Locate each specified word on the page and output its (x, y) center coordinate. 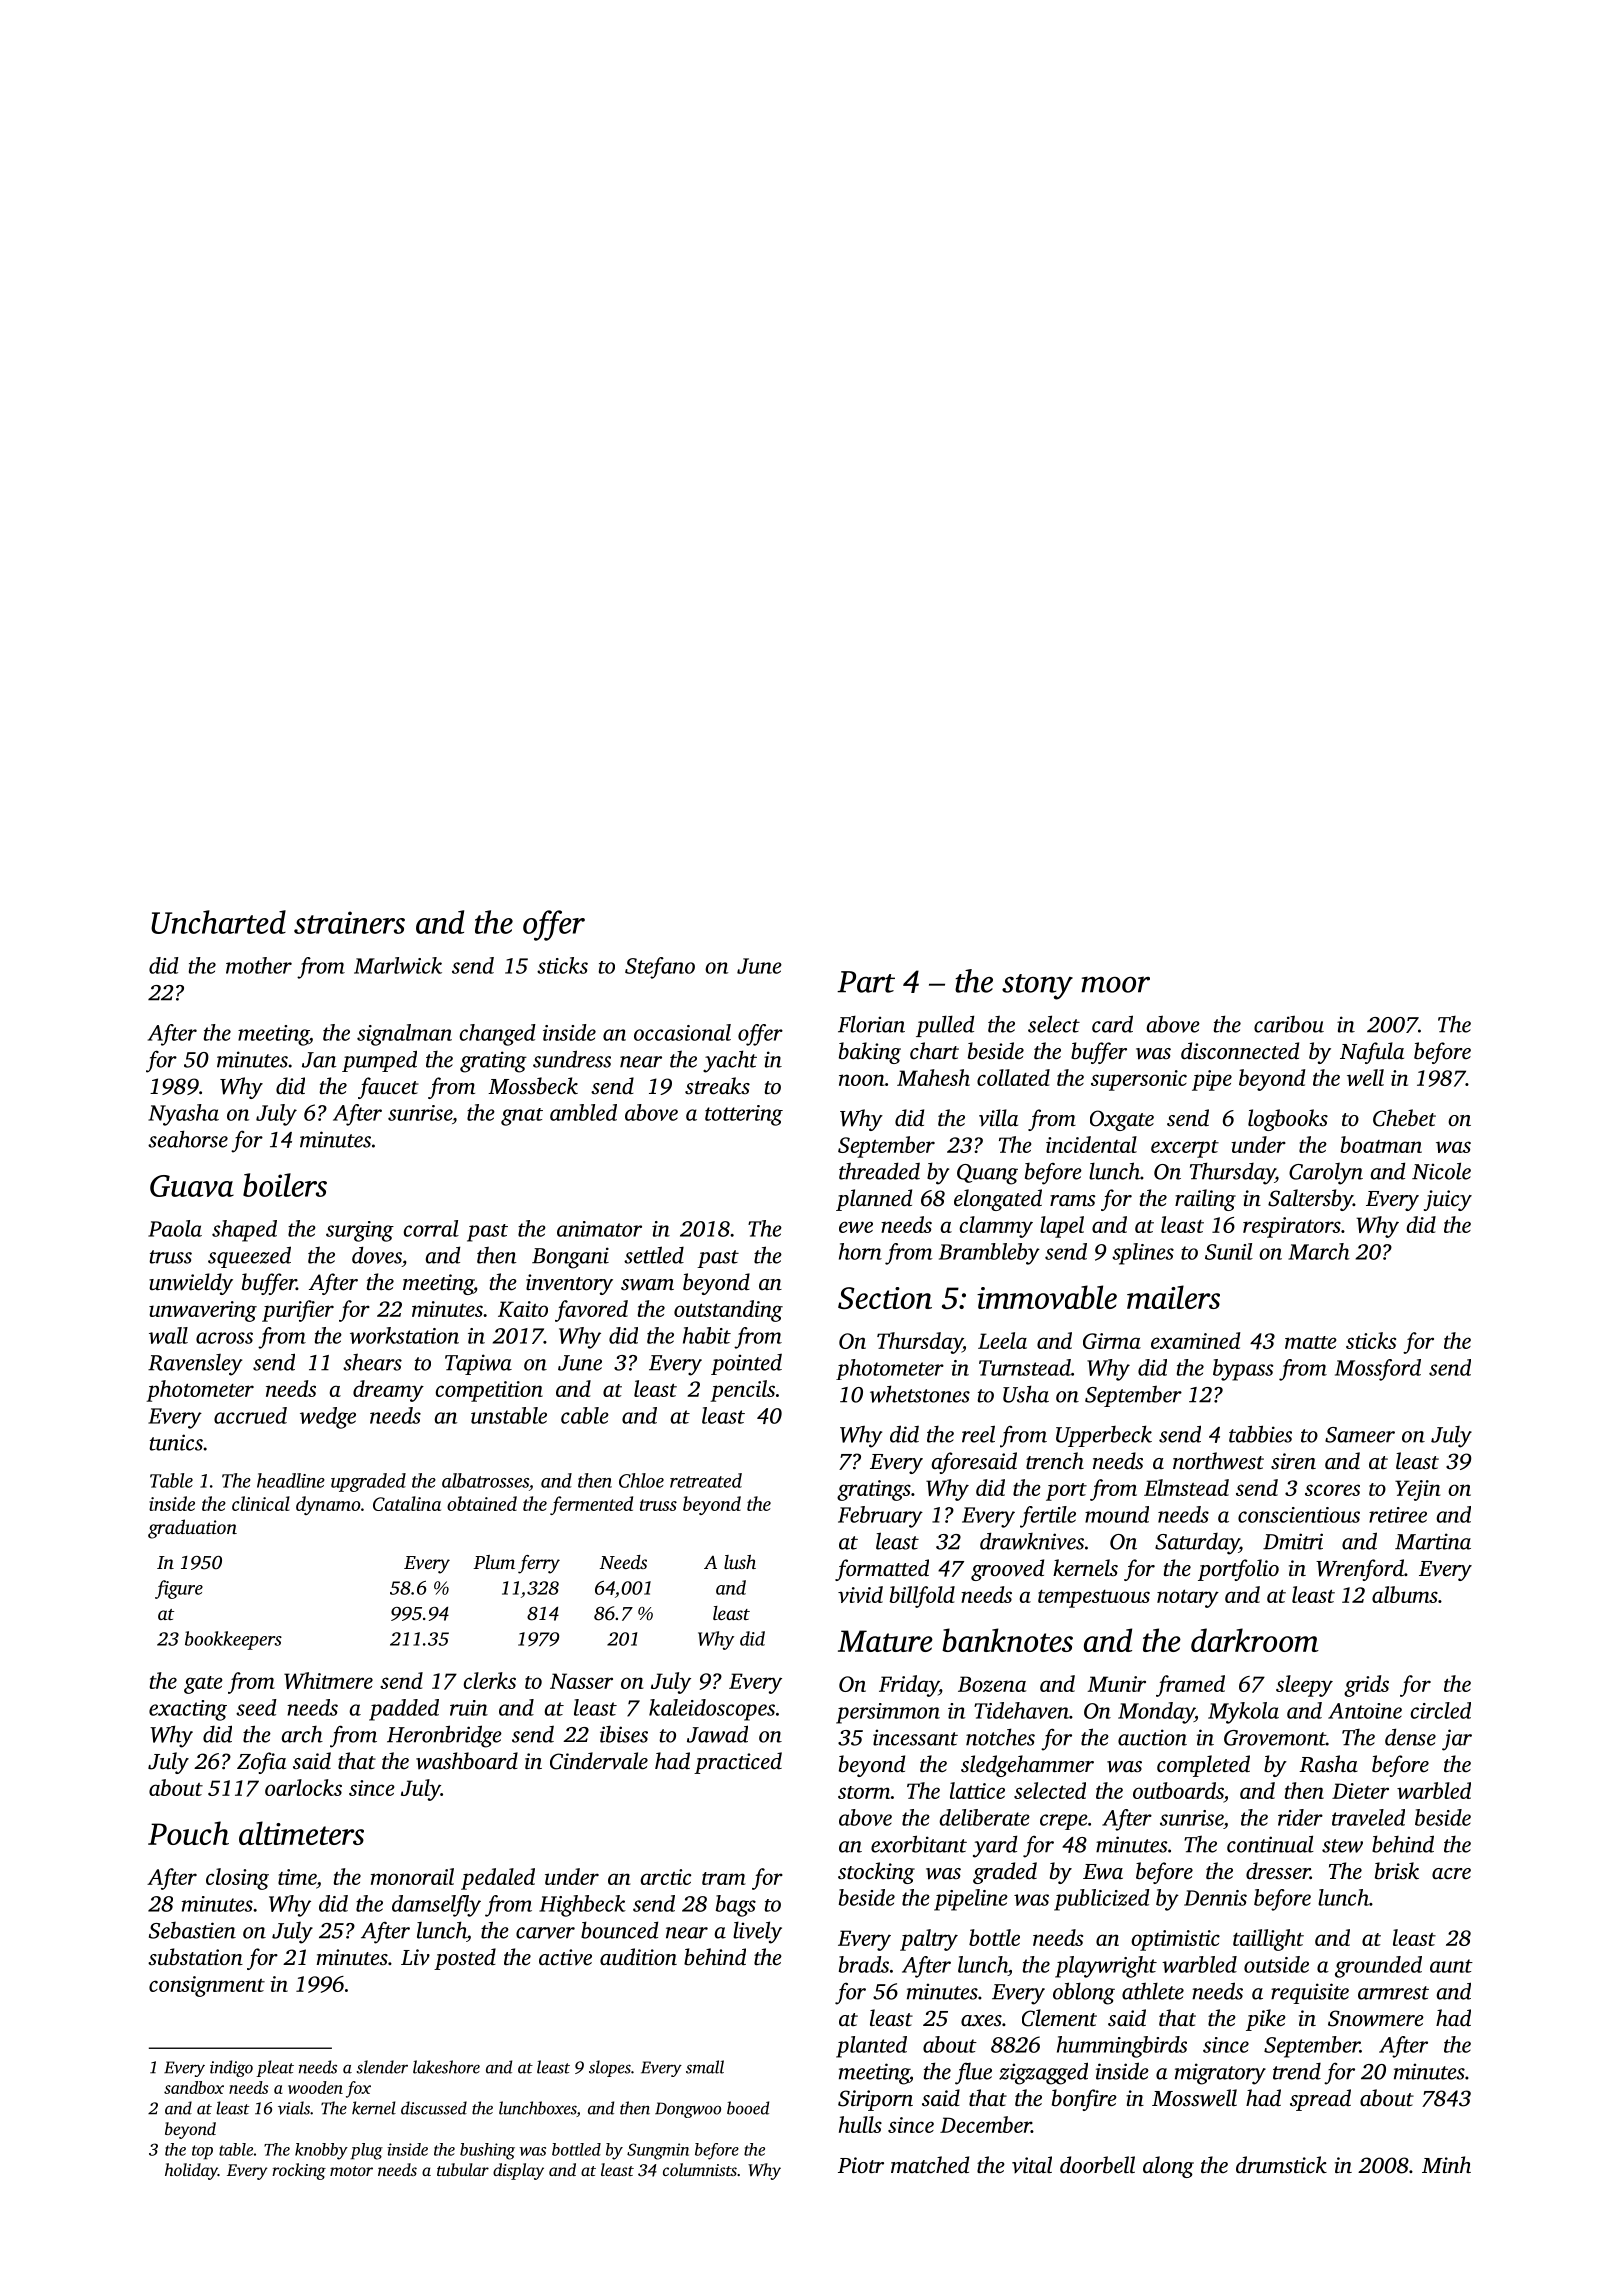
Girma (1112, 1341)
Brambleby (989, 1254)
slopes (610, 2068)
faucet (388, 1088)
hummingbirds (1122, 2047)
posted (465, 1959)
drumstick (1281, 2164)
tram (724, 1878)
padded (404, 1710)
